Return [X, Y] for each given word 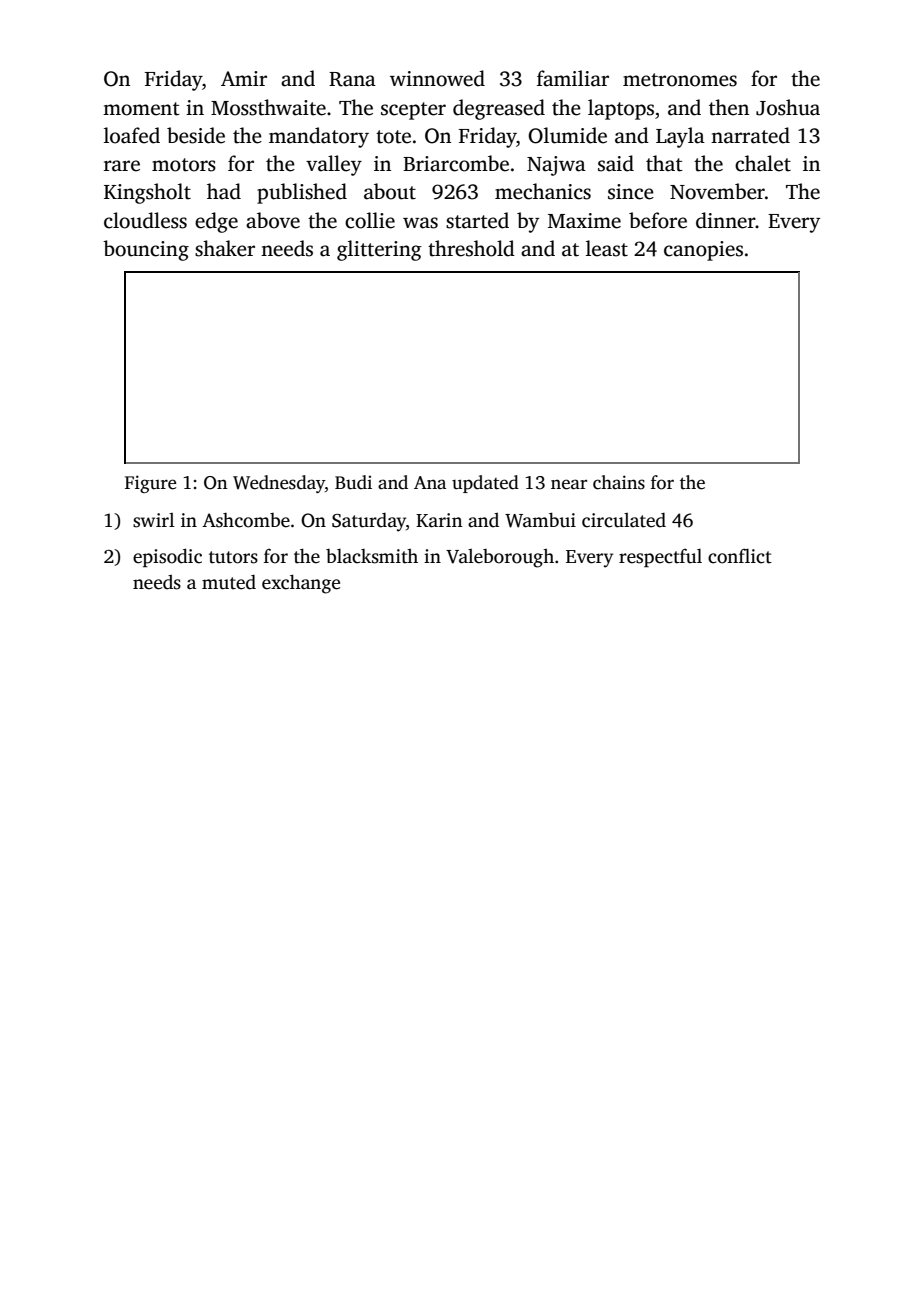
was [420, 223]
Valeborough [500, 558]
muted [229, 582]
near [569, 484]
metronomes [680, 80]
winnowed [437, 78]
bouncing [146, 250]
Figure [151, 484]
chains [619, 482]
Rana [352, 79]
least [607, 248]
